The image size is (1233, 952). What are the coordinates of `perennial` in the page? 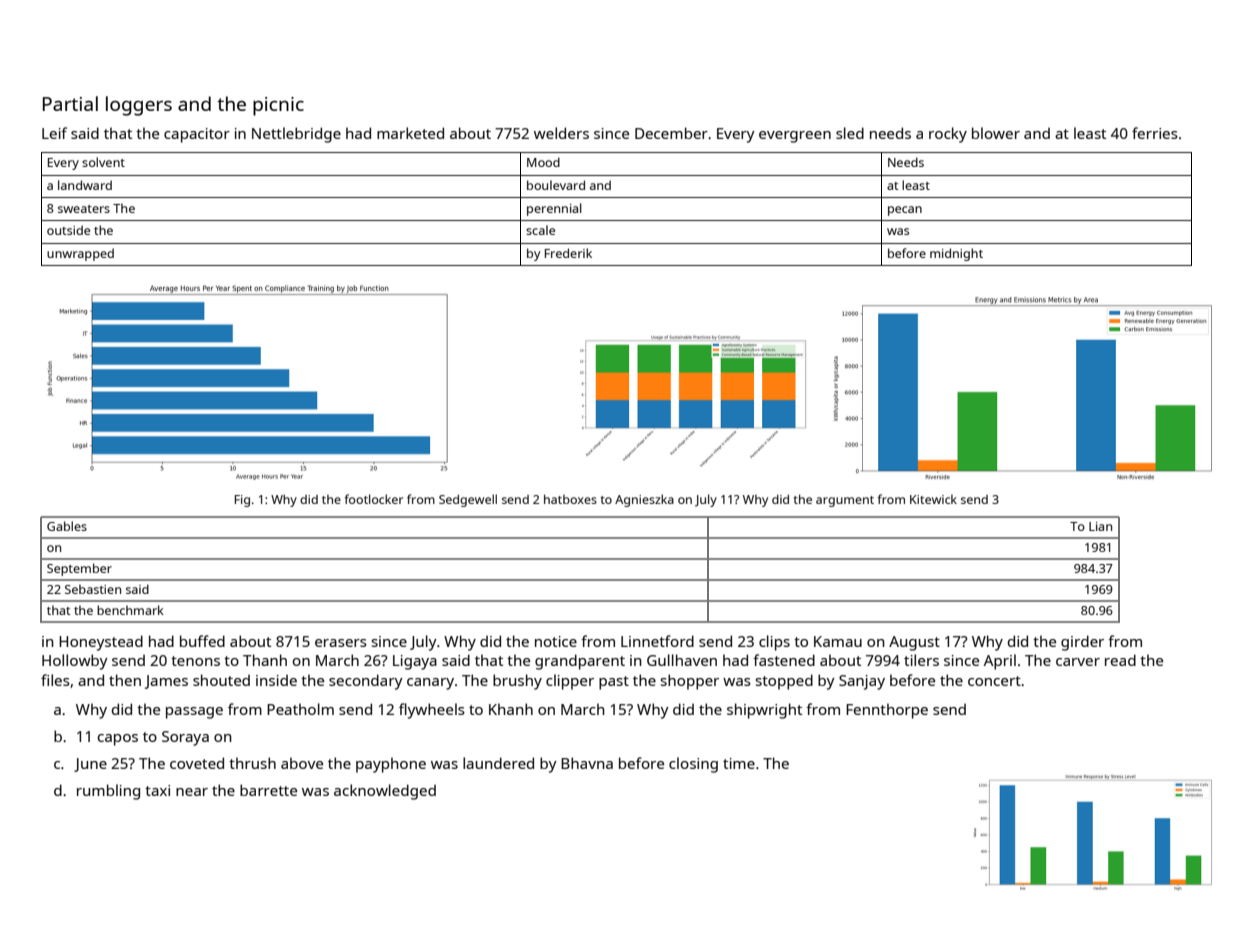 It's located at (554, 209).
